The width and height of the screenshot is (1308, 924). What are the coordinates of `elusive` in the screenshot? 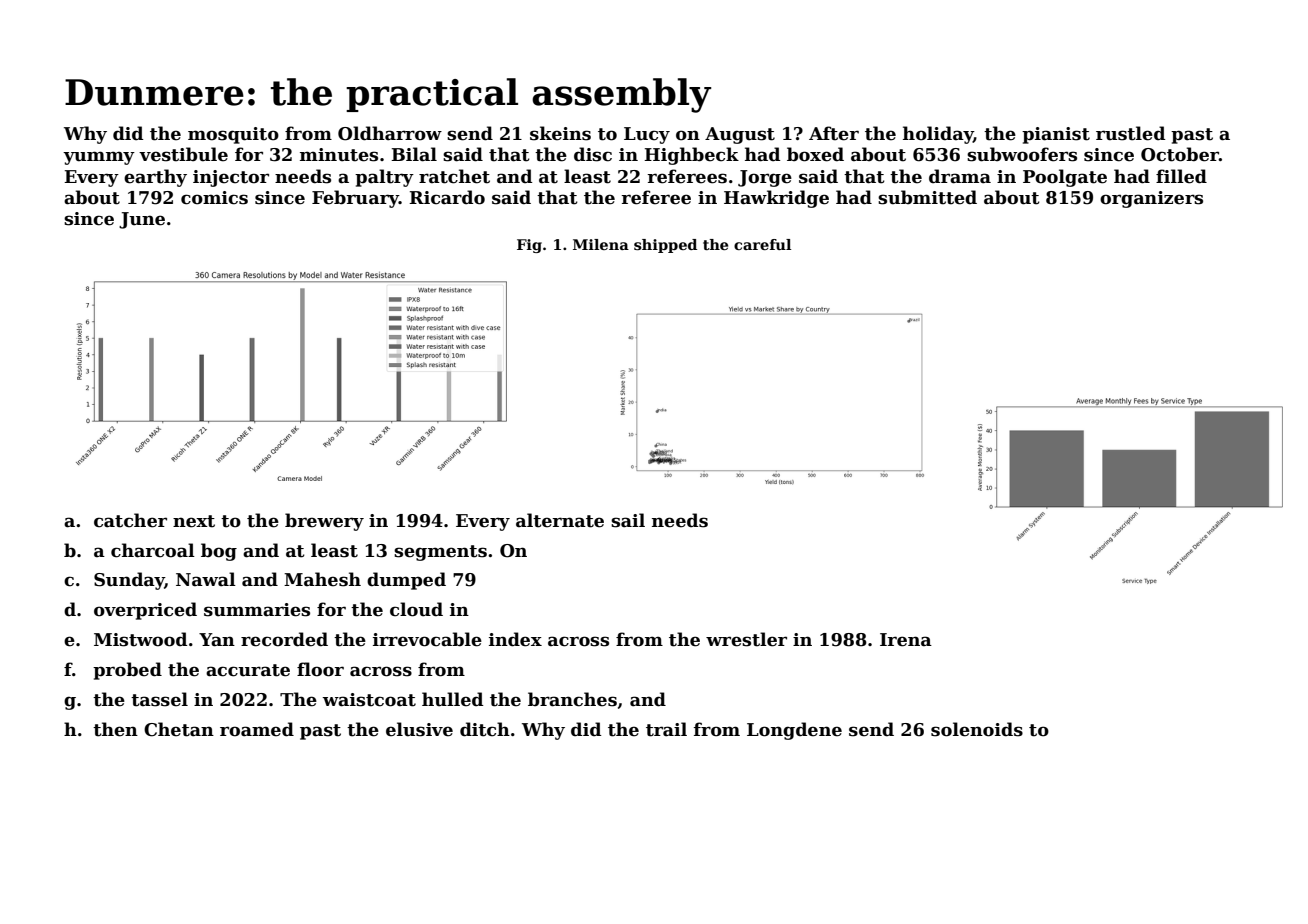 It's located at (419, 729).
